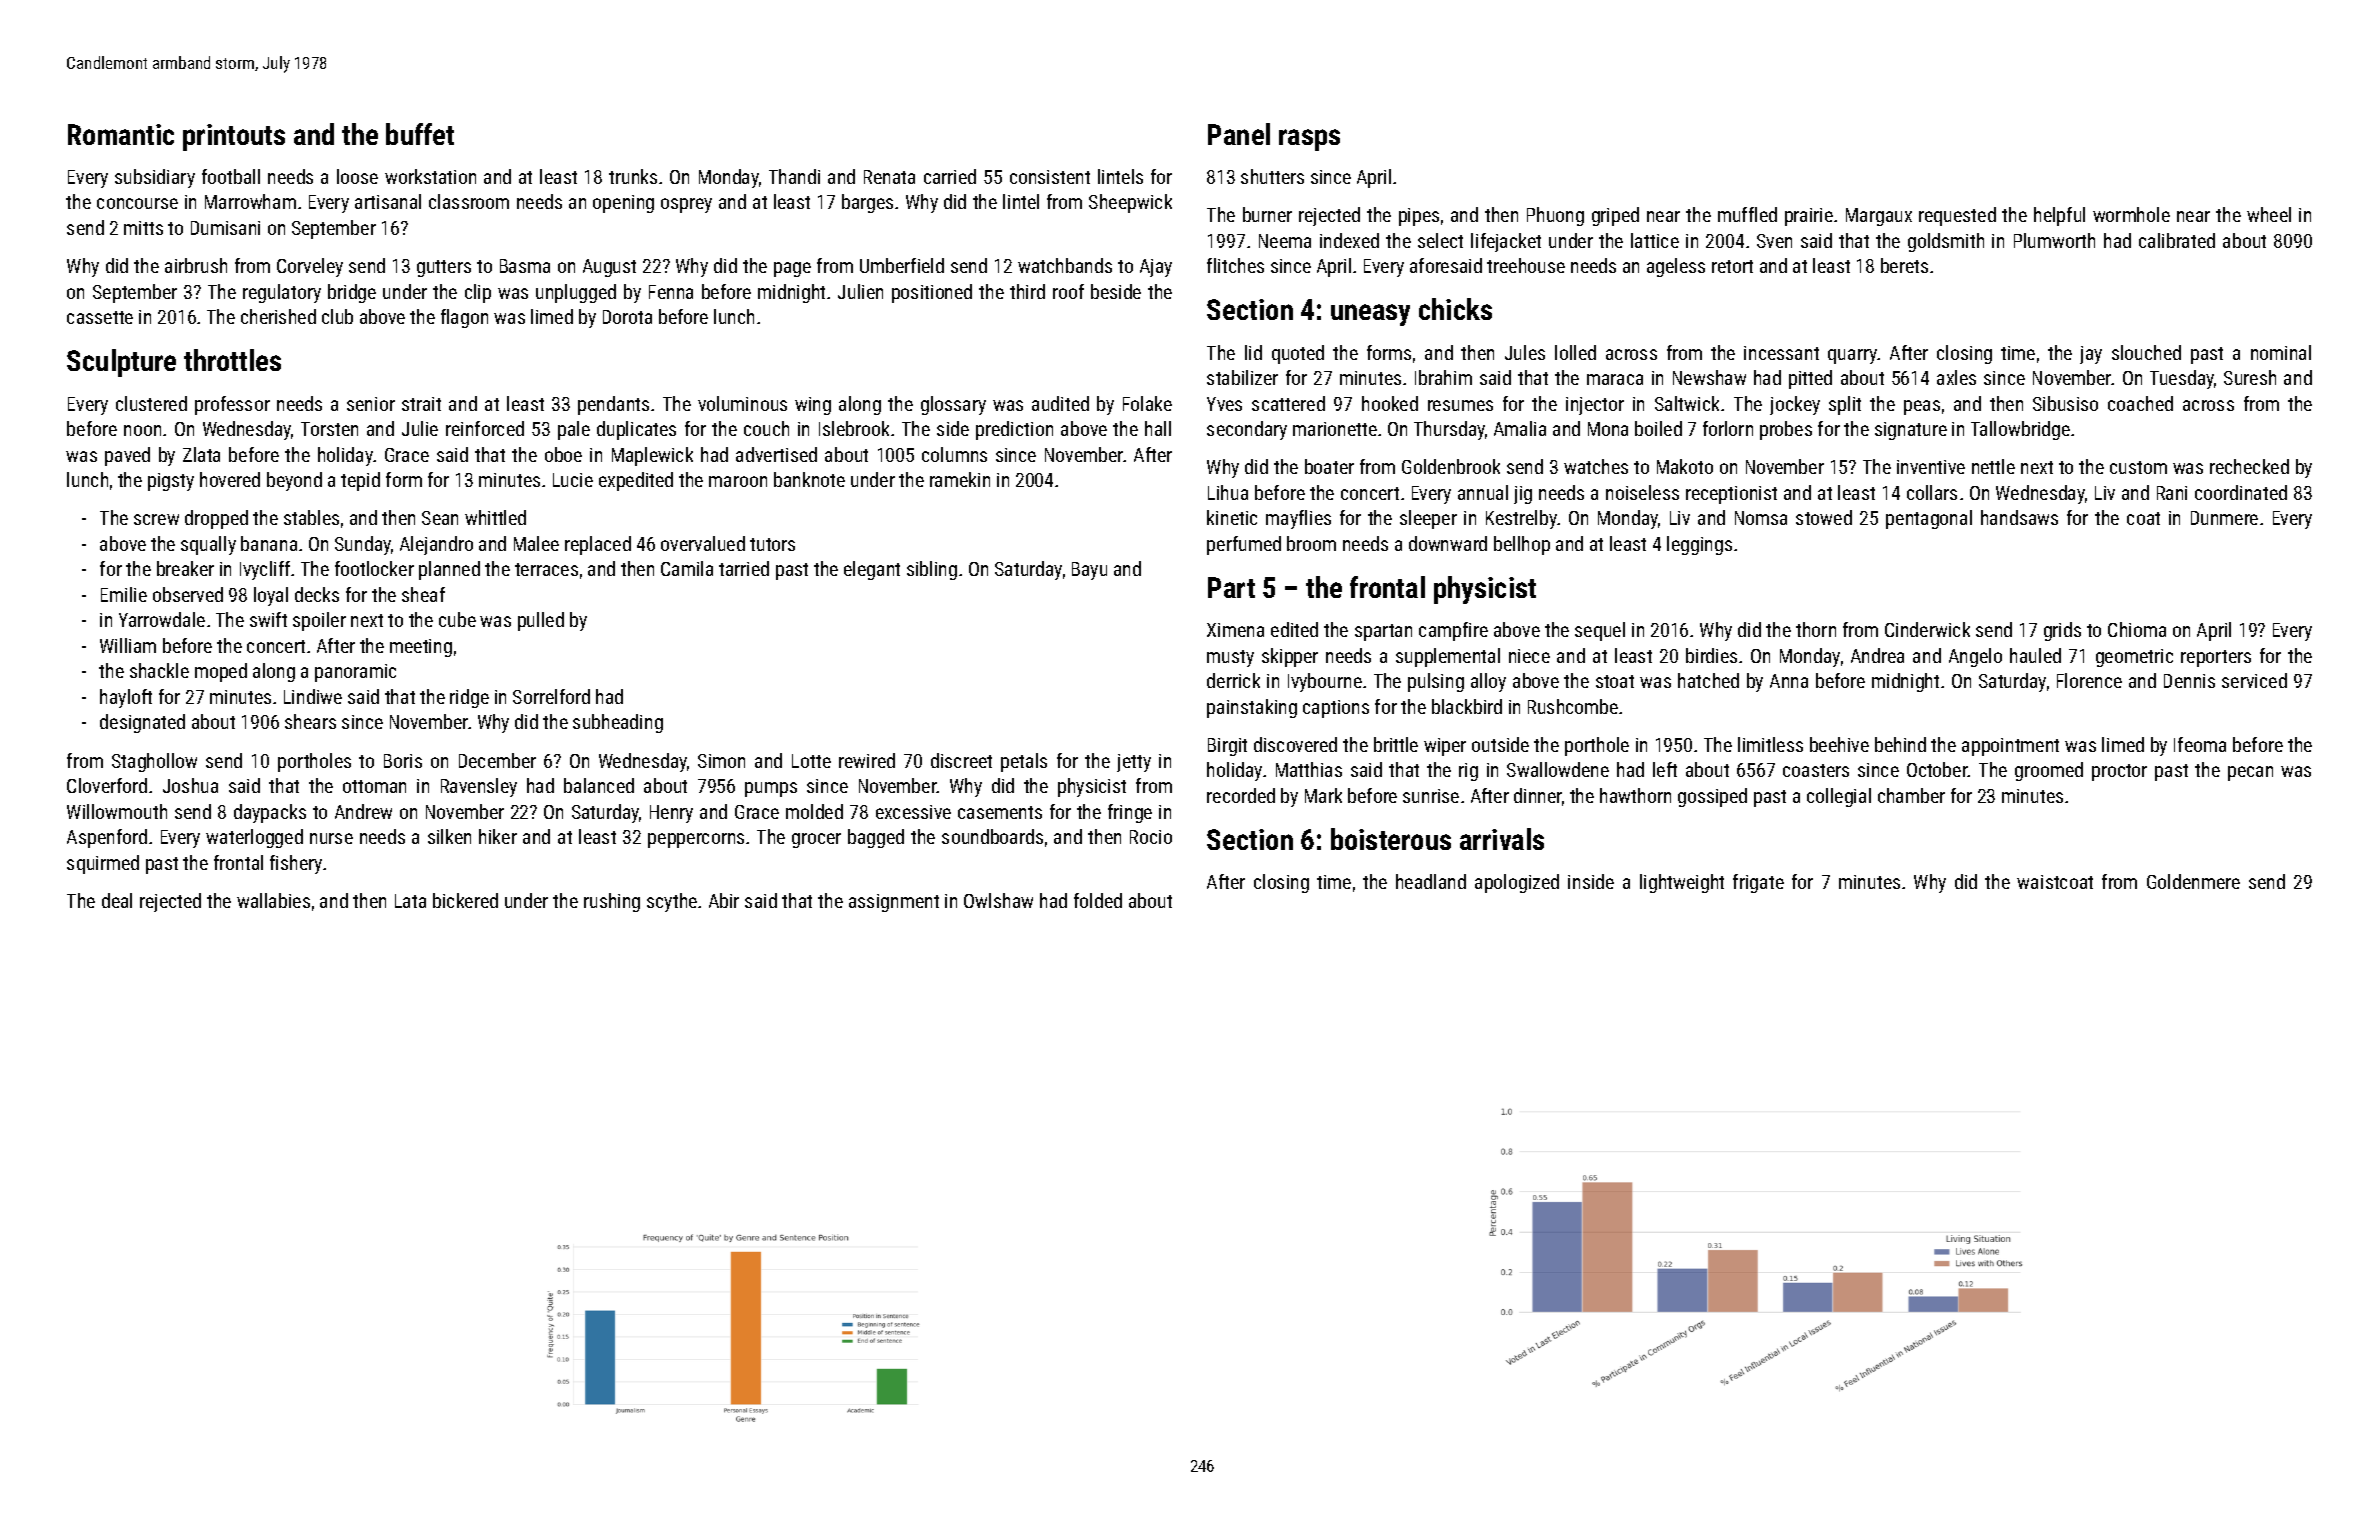 This image has height=1540, width=2380. Describe the element at coordinates (1483, 492) in the image. I see `annual` at that location.
